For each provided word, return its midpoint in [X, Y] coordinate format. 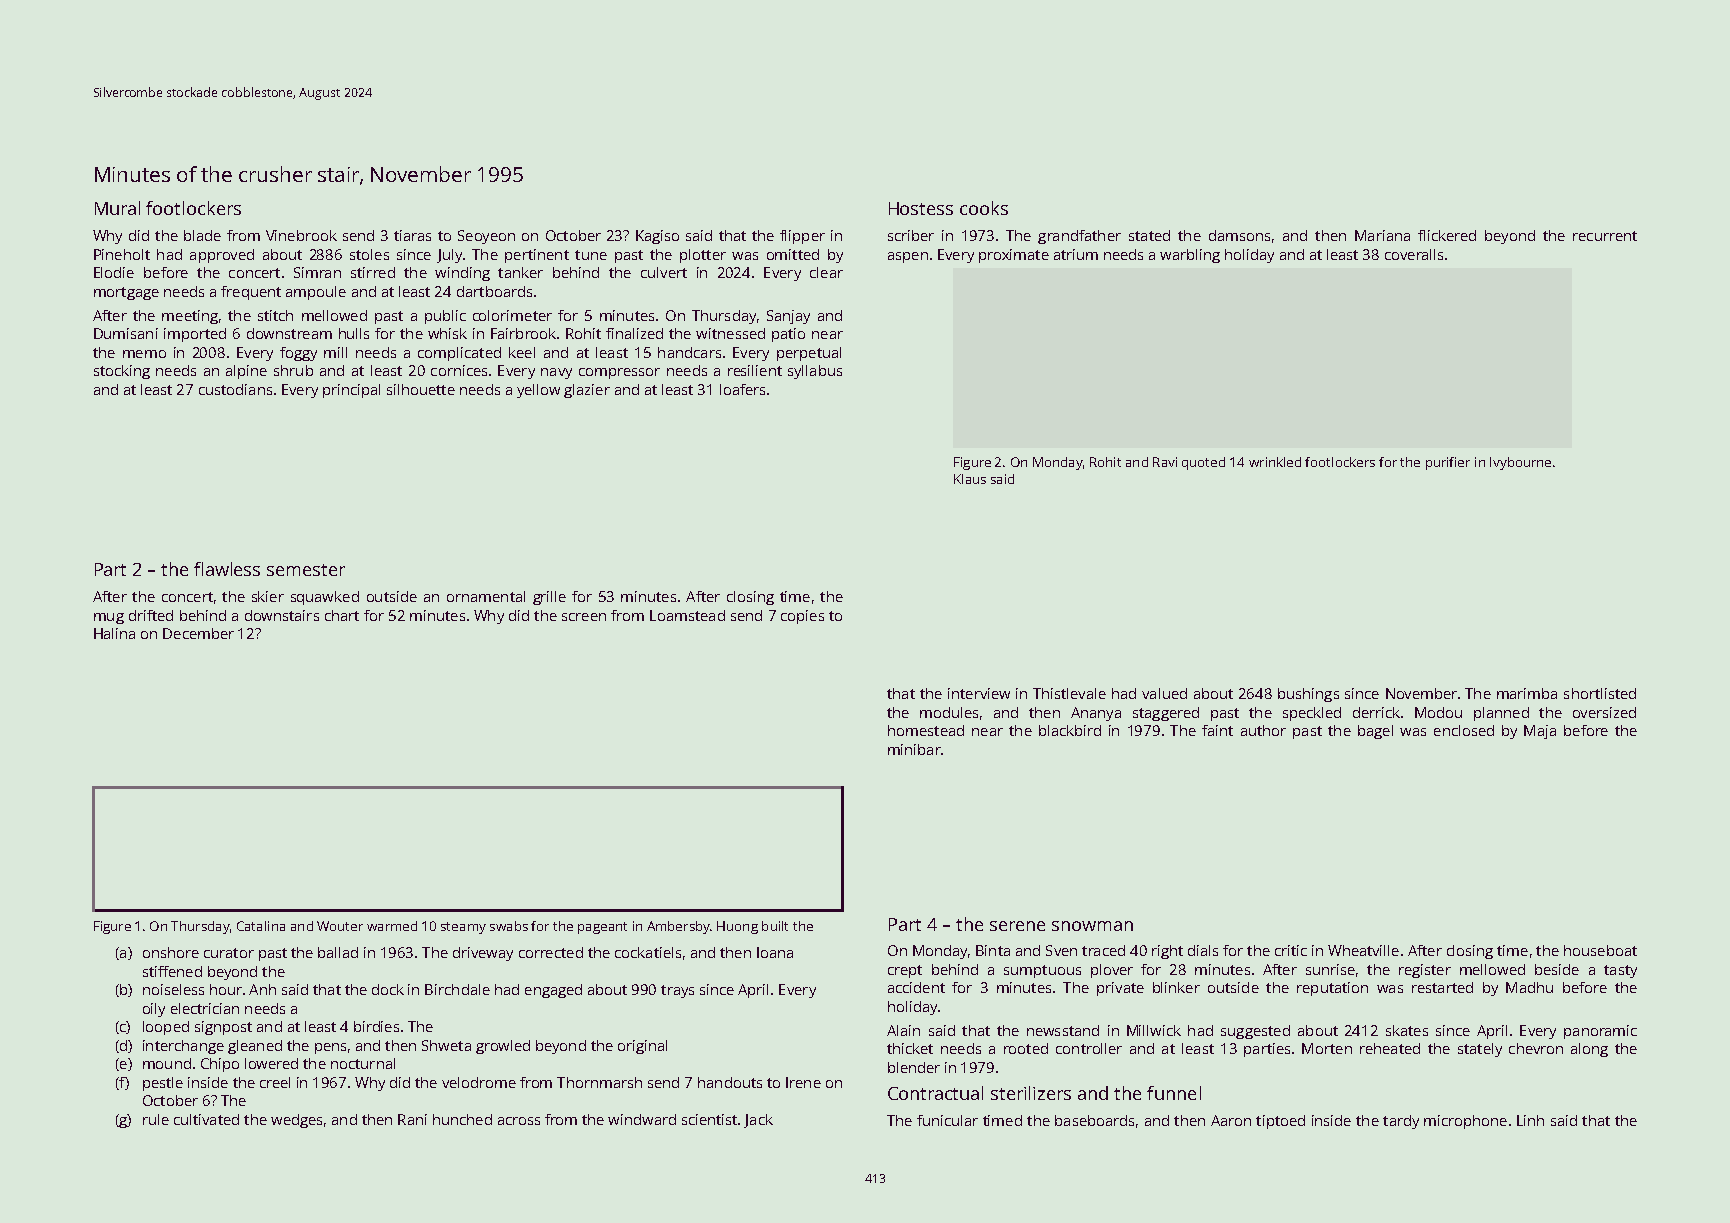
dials [1203, 950]
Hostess [921, 208]
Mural [117, 208]
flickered [1447, 235]
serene [1017, 926]
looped [166, 1028]
